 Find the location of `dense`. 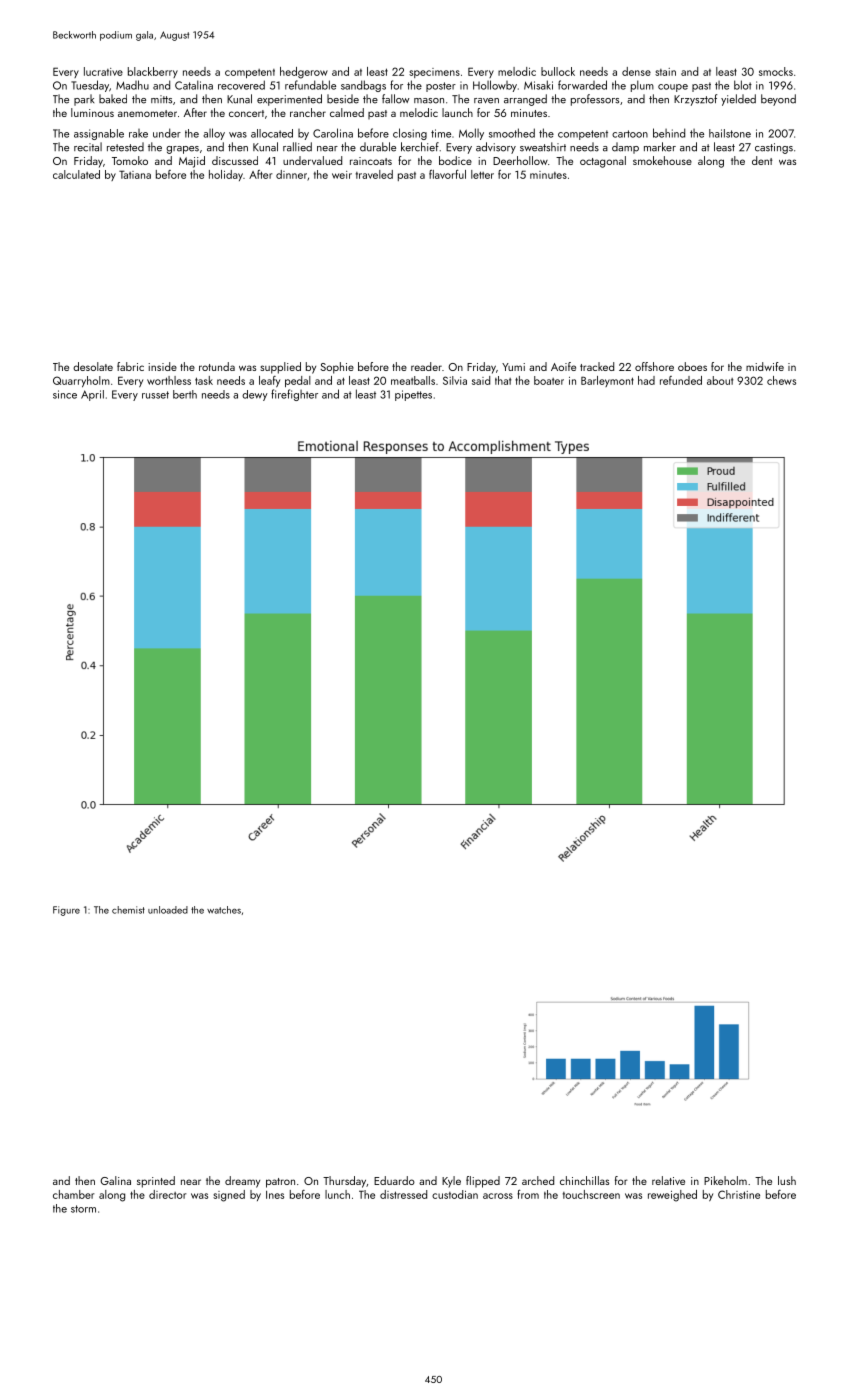

dense is located at coordinates (636, 71).
